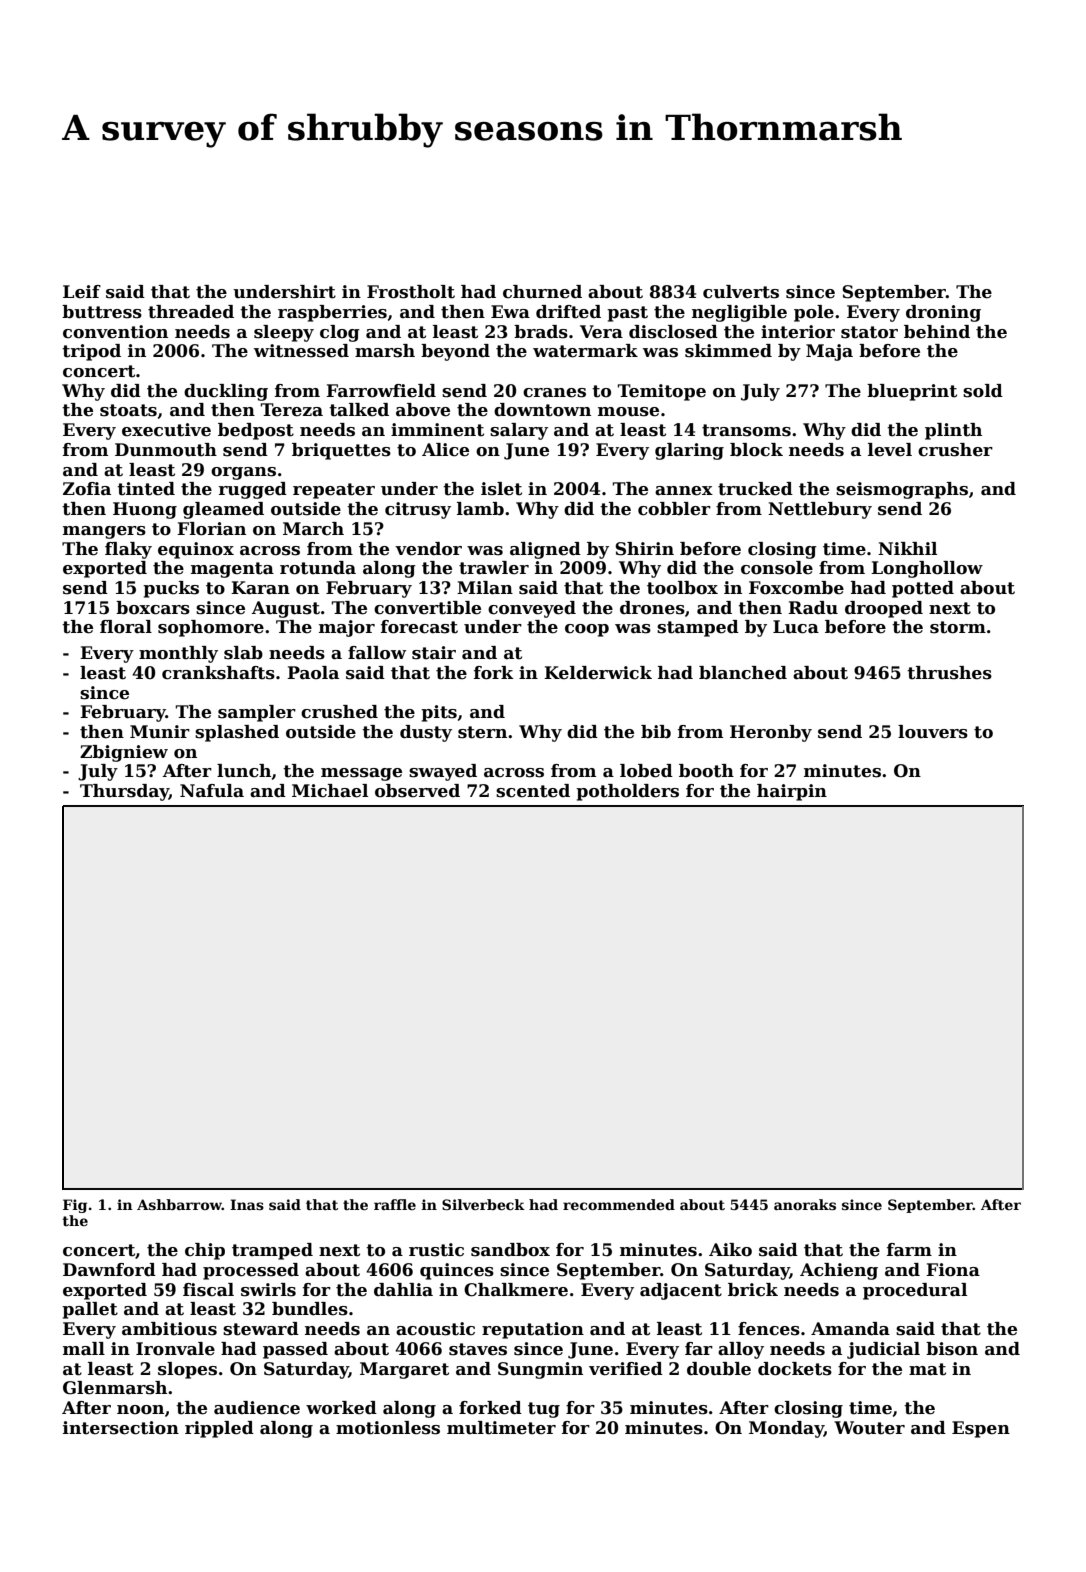  I want to click on pole, so click(814, 313).
